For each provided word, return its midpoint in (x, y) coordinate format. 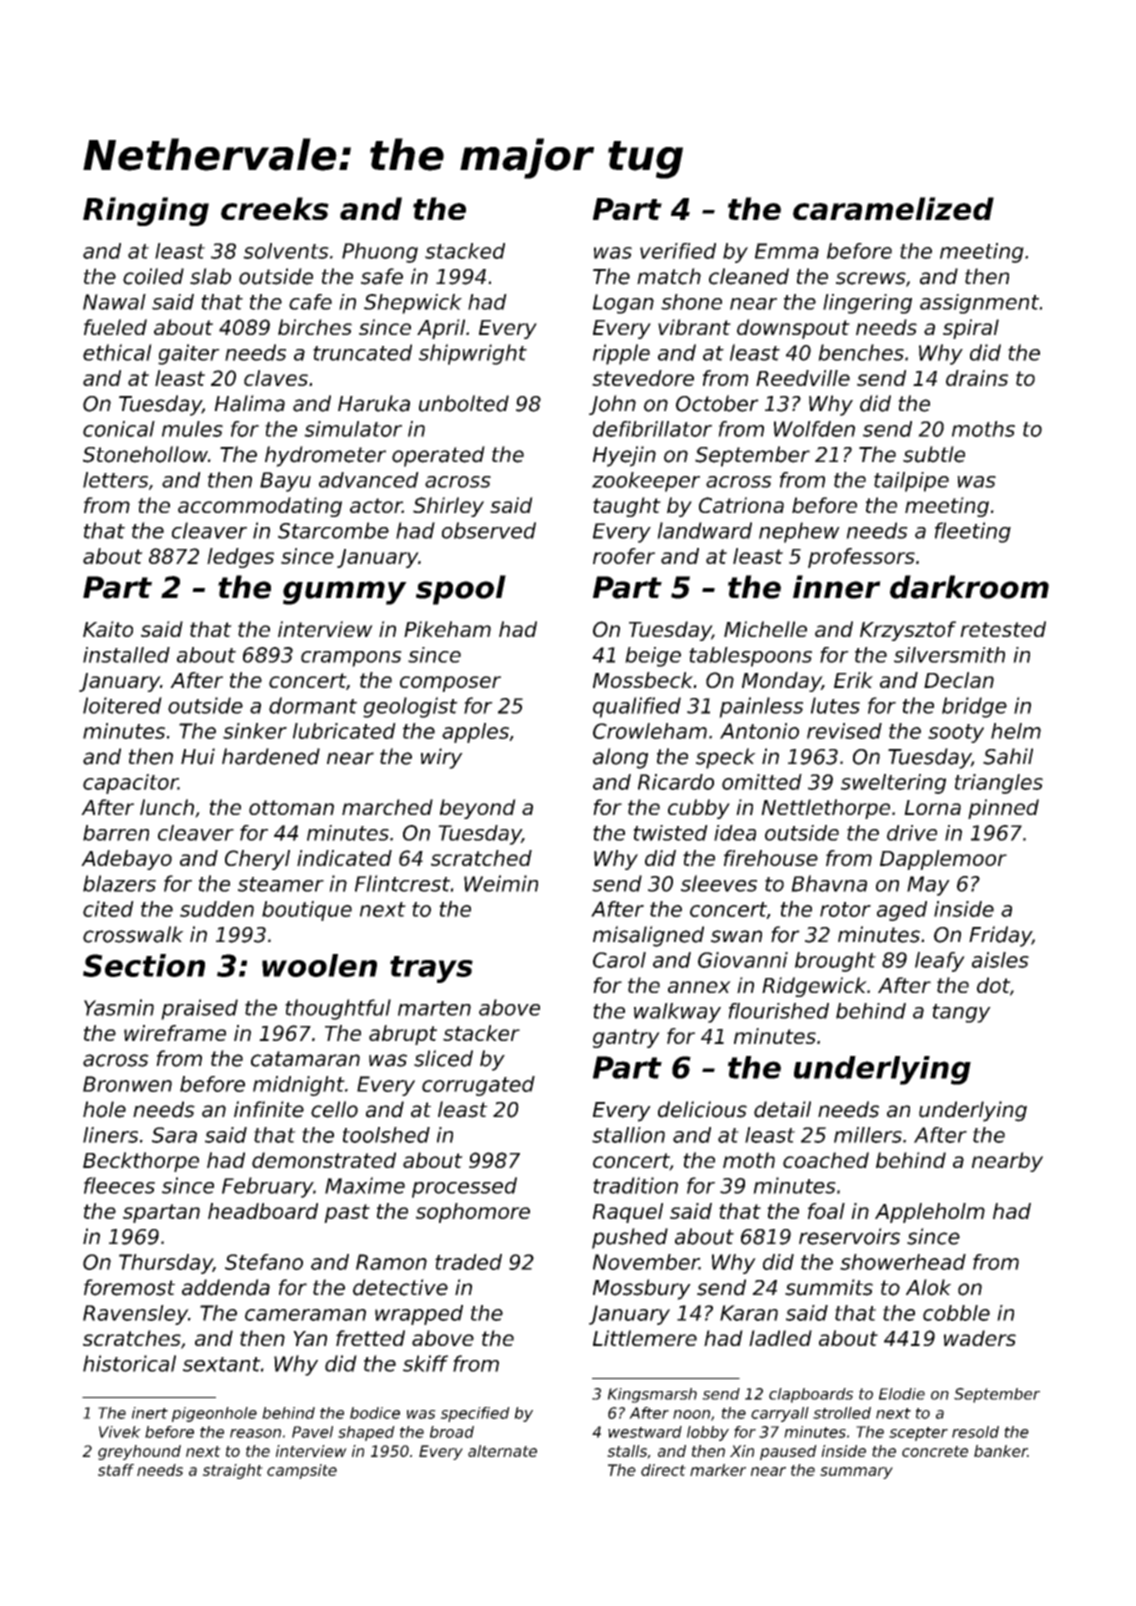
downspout (793, 329)
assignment (979, 304)
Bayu (285, 482)
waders (980, 1338)
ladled (780, 1338)
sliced (443, 1058)
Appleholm (930, 1213)
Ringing (146, 211)
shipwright (473, 354)
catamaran (305, 1059)
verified (678, 251)
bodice (375, 1413)
